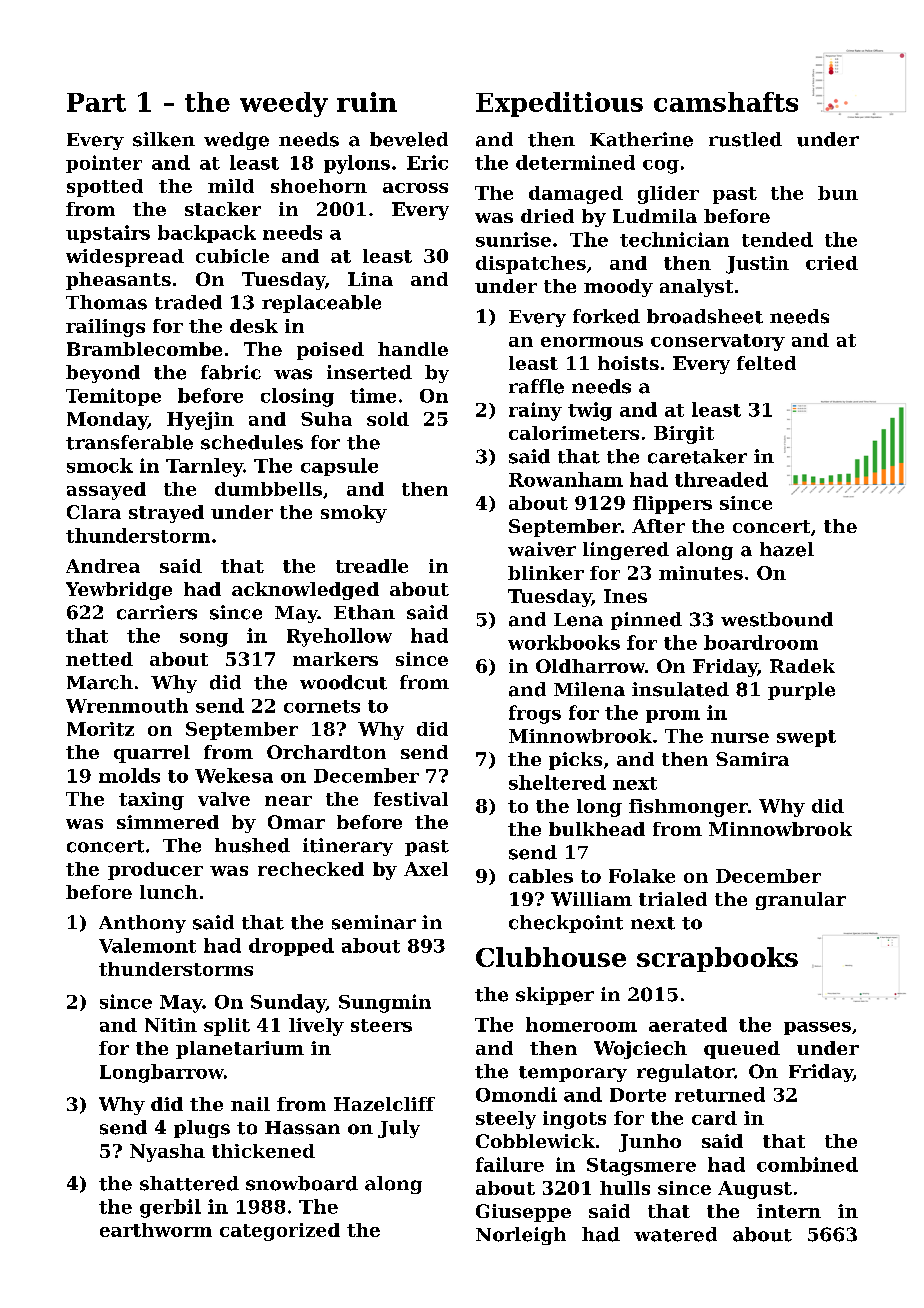 This screenshot has height=1308, width=924. Describe the element at coordinates (673, 716) in the screenshot. I see `prom` at that location.
